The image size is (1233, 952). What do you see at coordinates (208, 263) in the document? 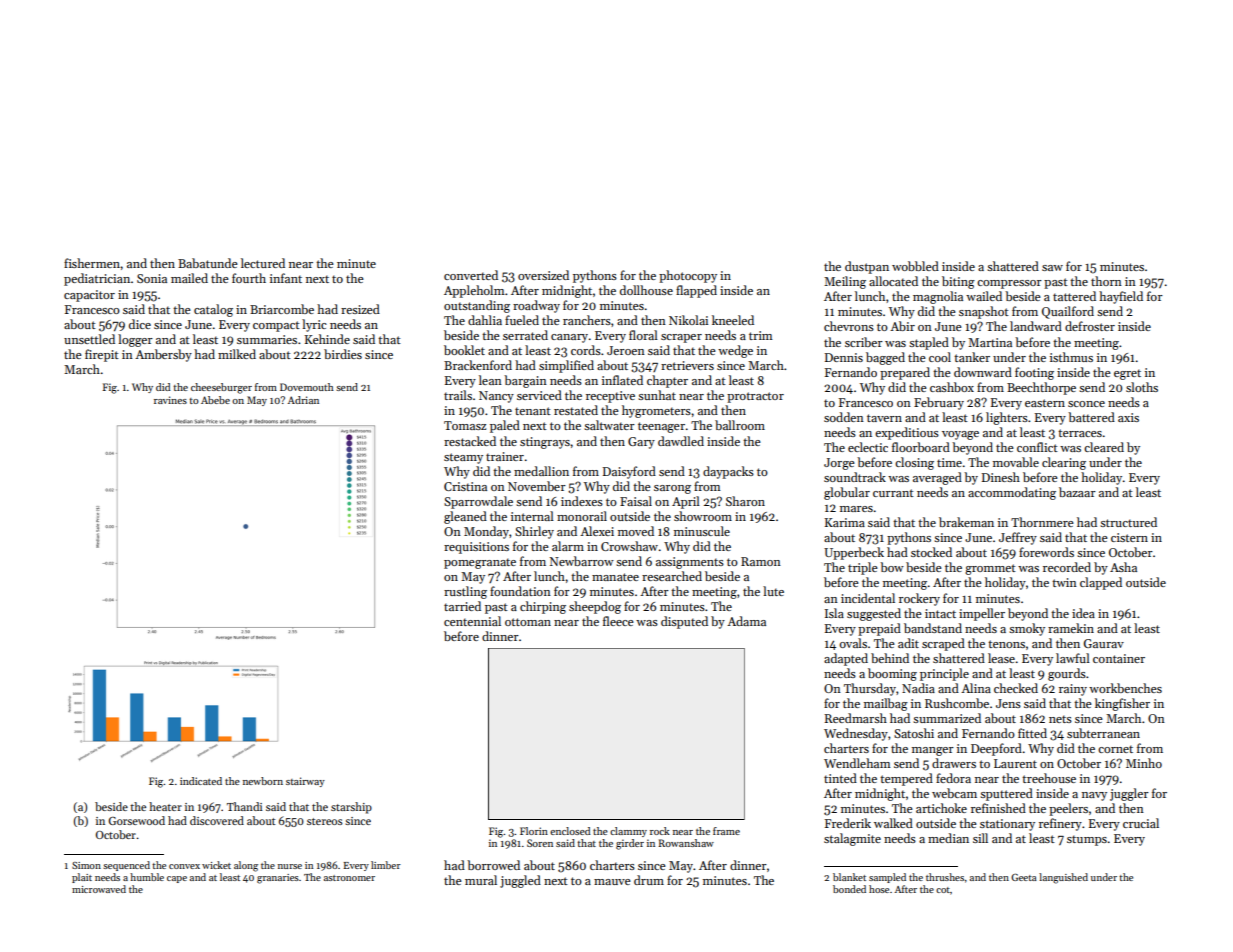
I see `Babatunde` at bounding box center [208, 263].
